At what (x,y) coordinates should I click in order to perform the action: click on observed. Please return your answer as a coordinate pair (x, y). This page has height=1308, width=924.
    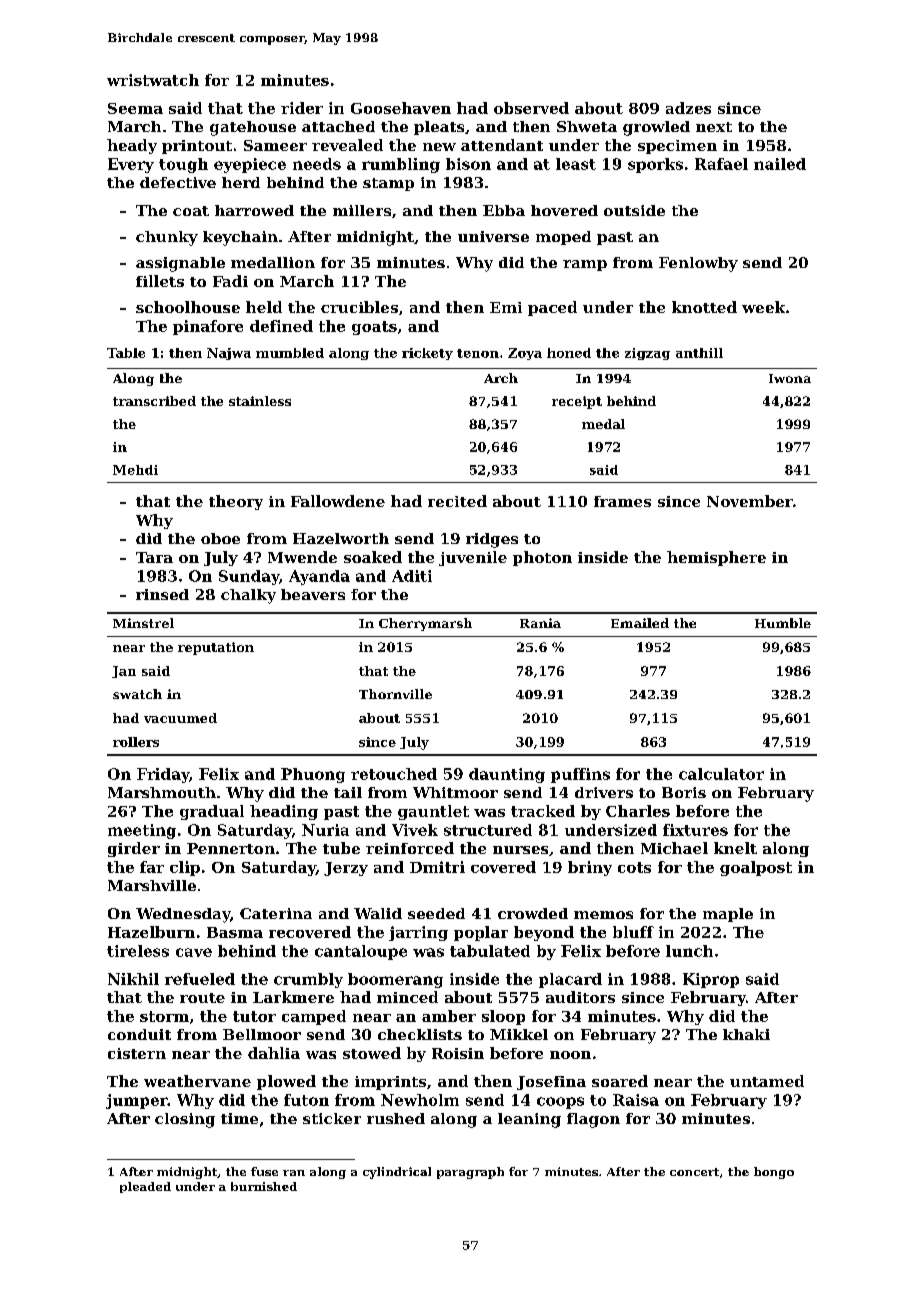
    Looking at the image, I should click on (531, 108).
